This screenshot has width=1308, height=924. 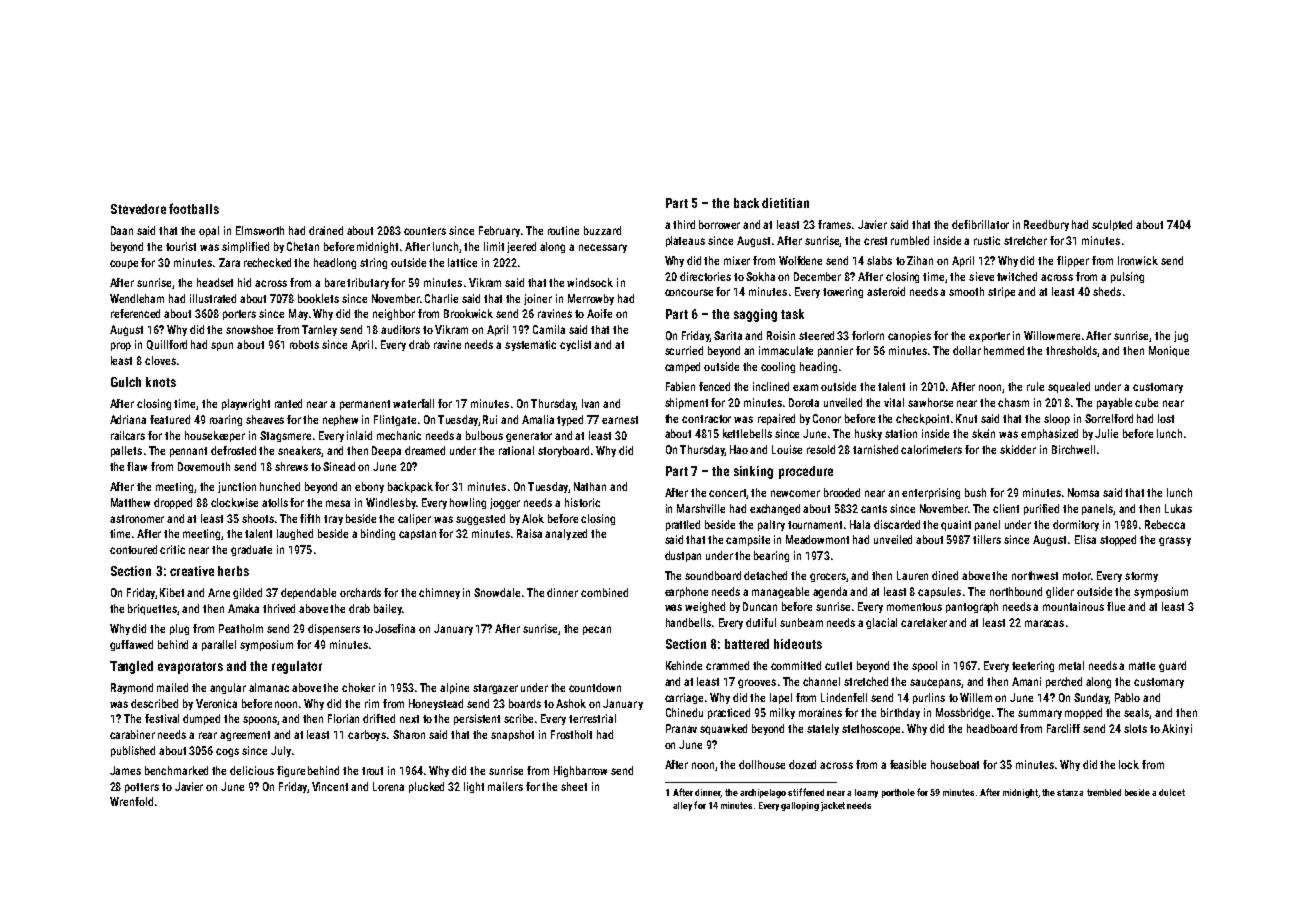 I want to click on alley, so click(x=682, y=806).
